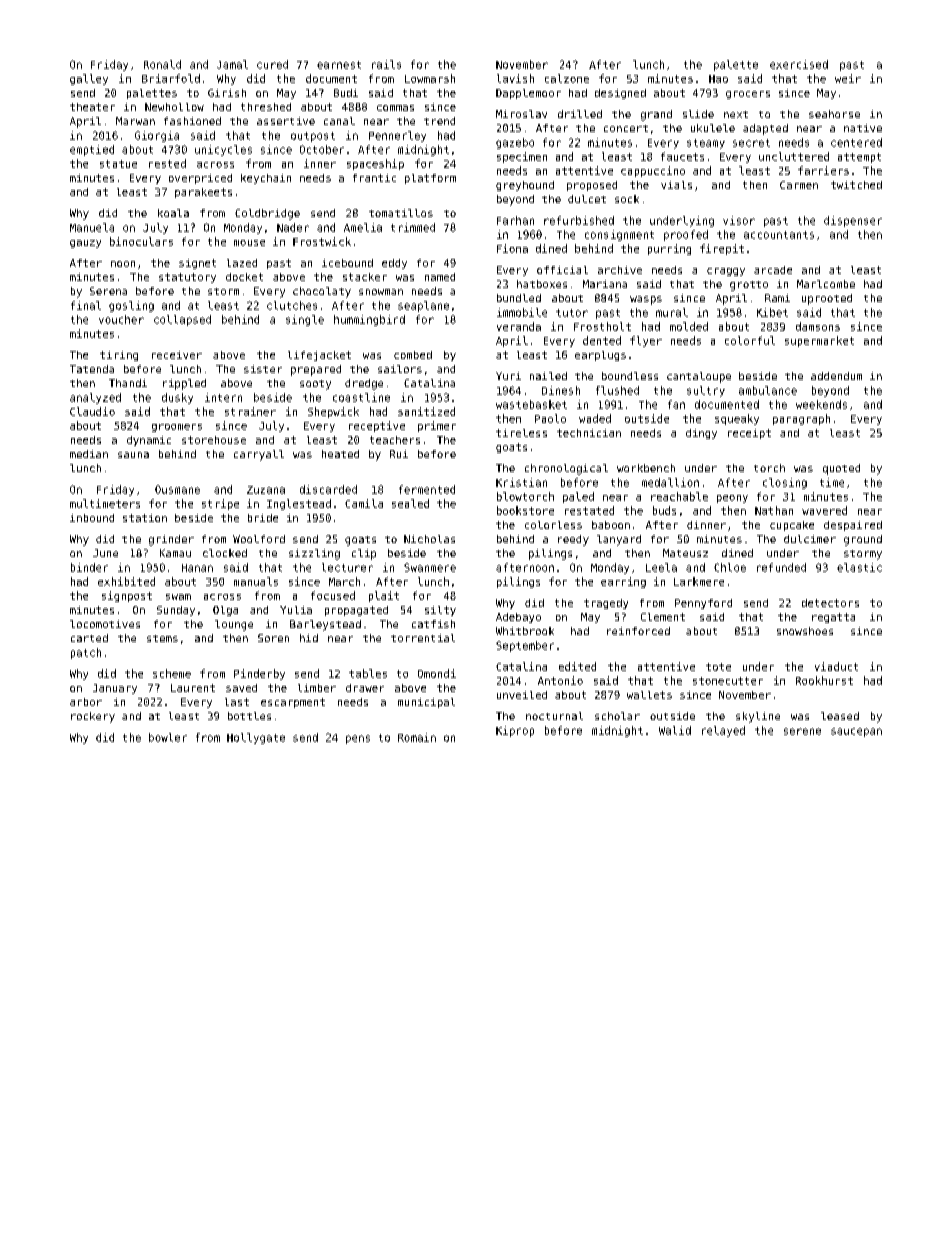 The image size is (952, 1233). What do you see at coordinates (89, 79) in the page?
I see `galley` at bounding box center [89, 79].
